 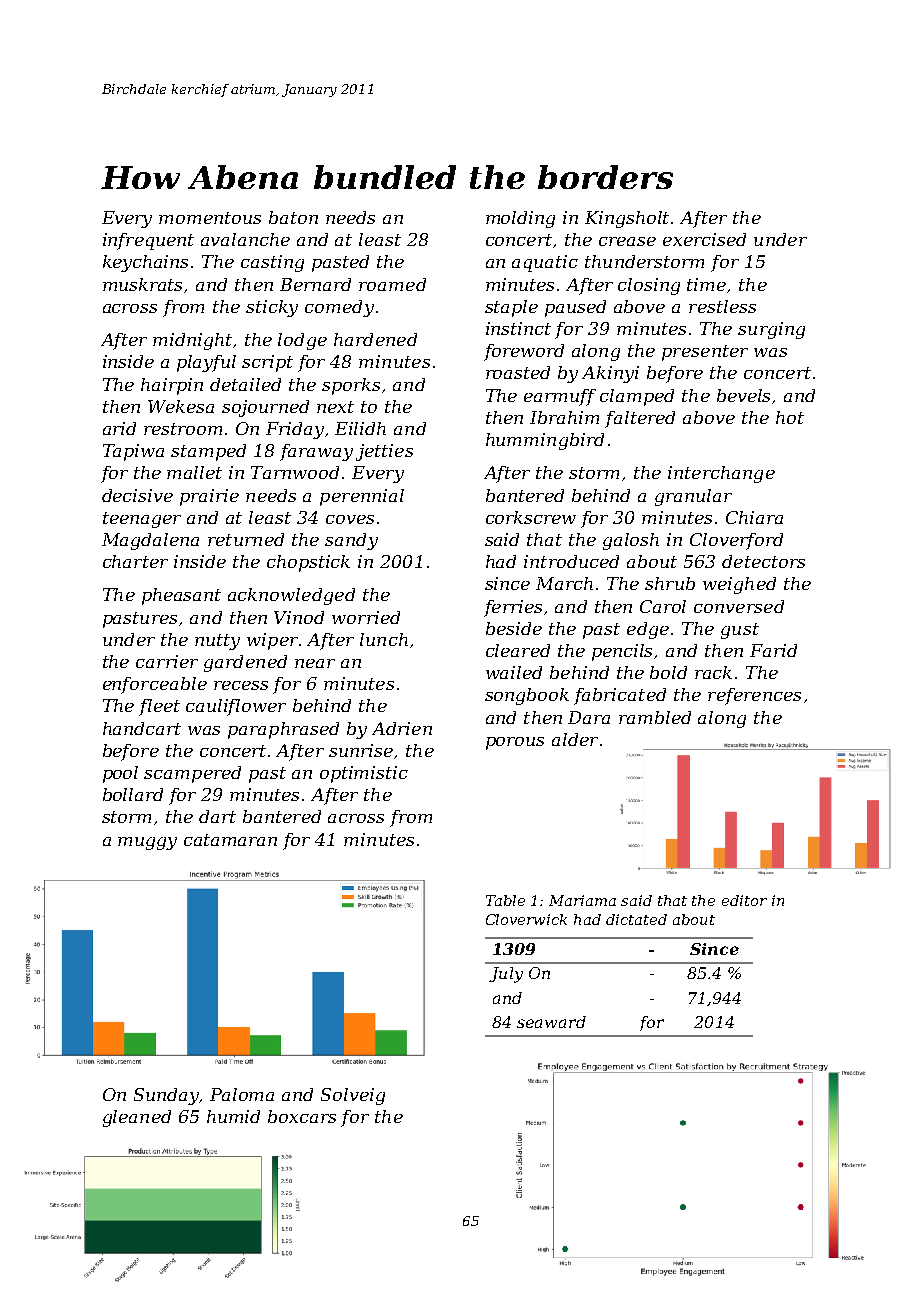 What do you see at coordinates (771, 330) in the image?
I see `surging` at bounding box center [771, 330].
